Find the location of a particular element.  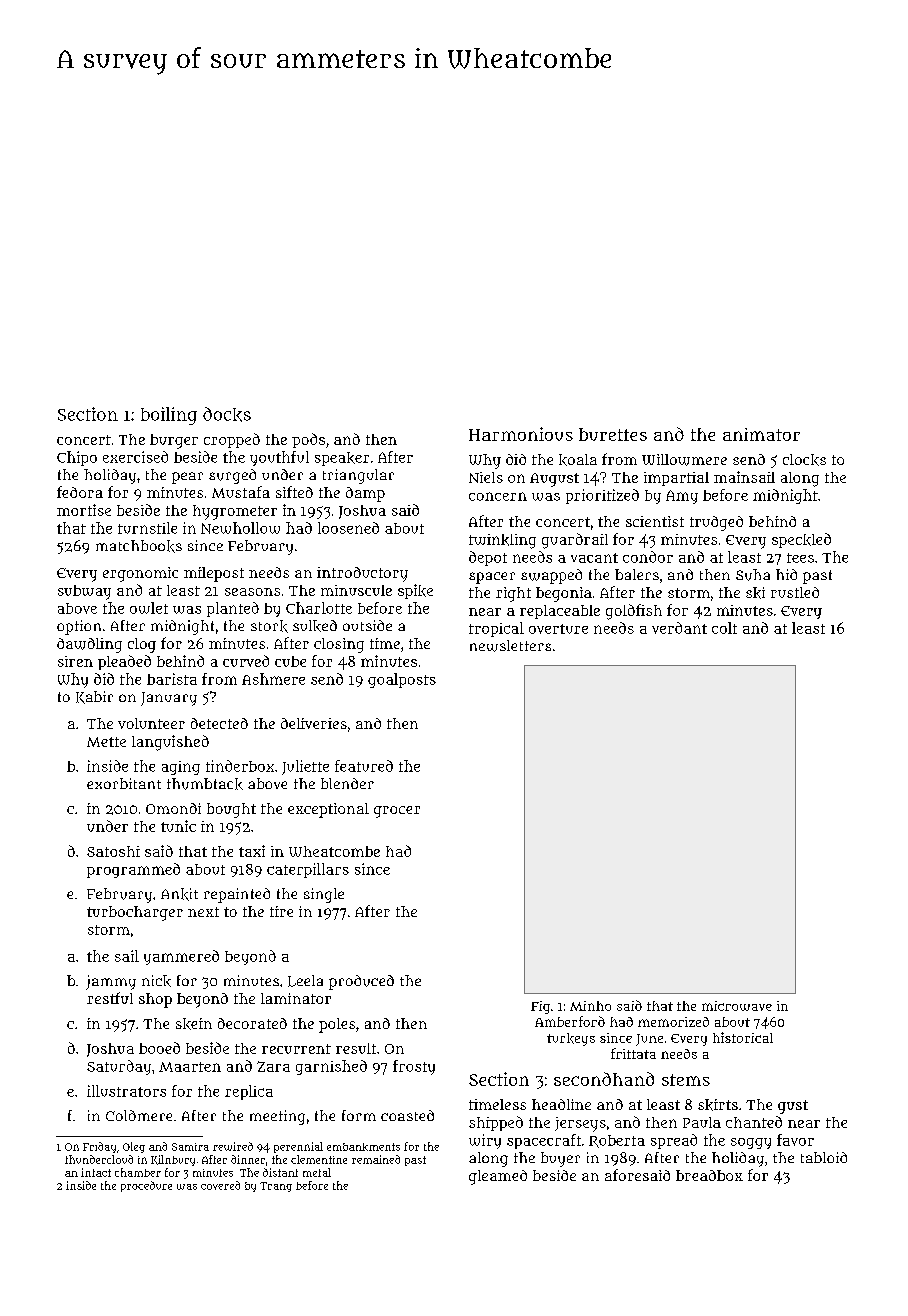

boiling is located at coordinates (169, 416).
